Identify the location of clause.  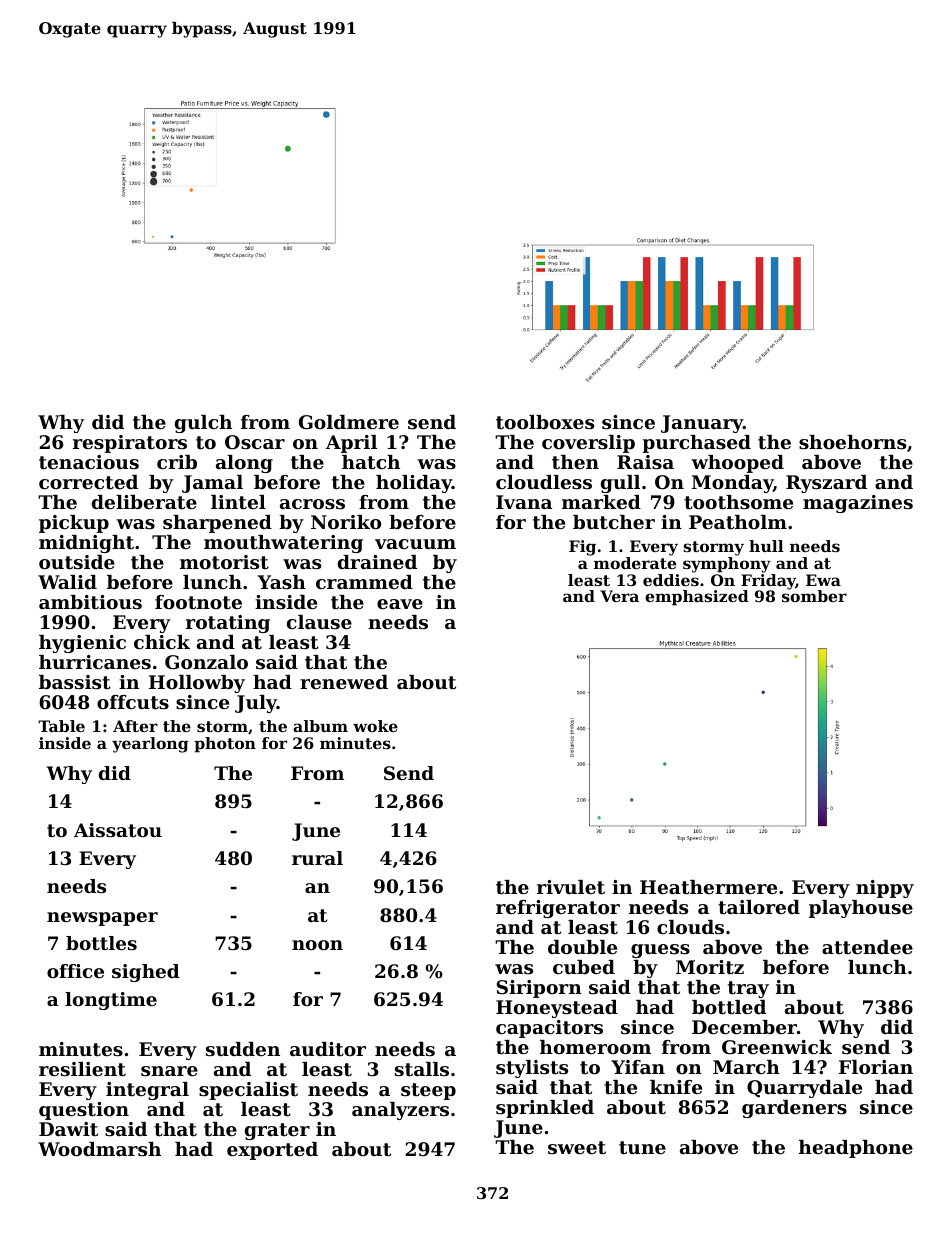
(319, 622).
